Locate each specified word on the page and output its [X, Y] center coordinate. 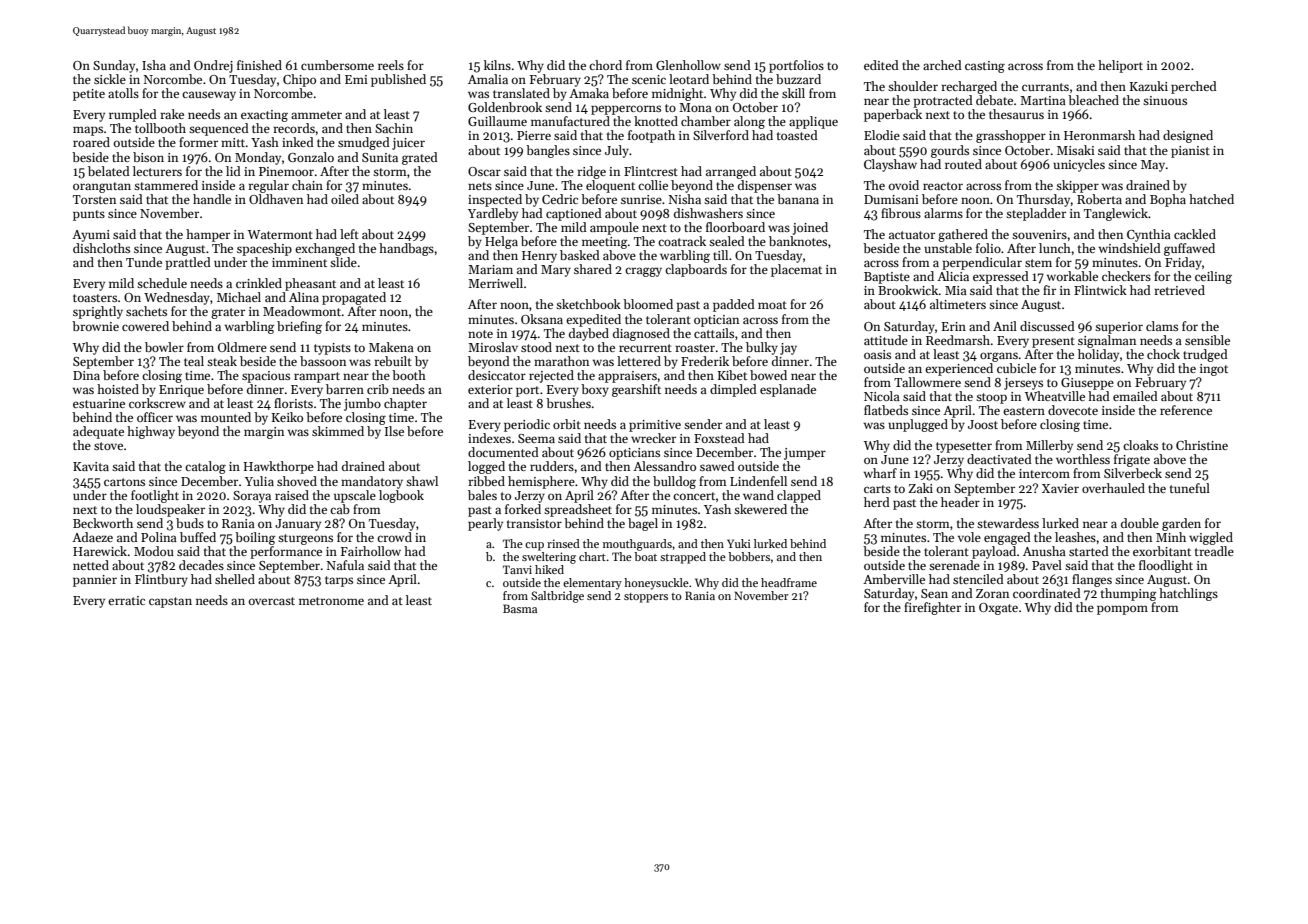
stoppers [646, 598]
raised [292, 495]
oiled [345, 199]
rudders [552, 466]
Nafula [345, 565]
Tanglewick [1116, 214]
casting [985, 67]
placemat [796, 270]
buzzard [798, 79]
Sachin [394, 128]
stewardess [1008, 523]
